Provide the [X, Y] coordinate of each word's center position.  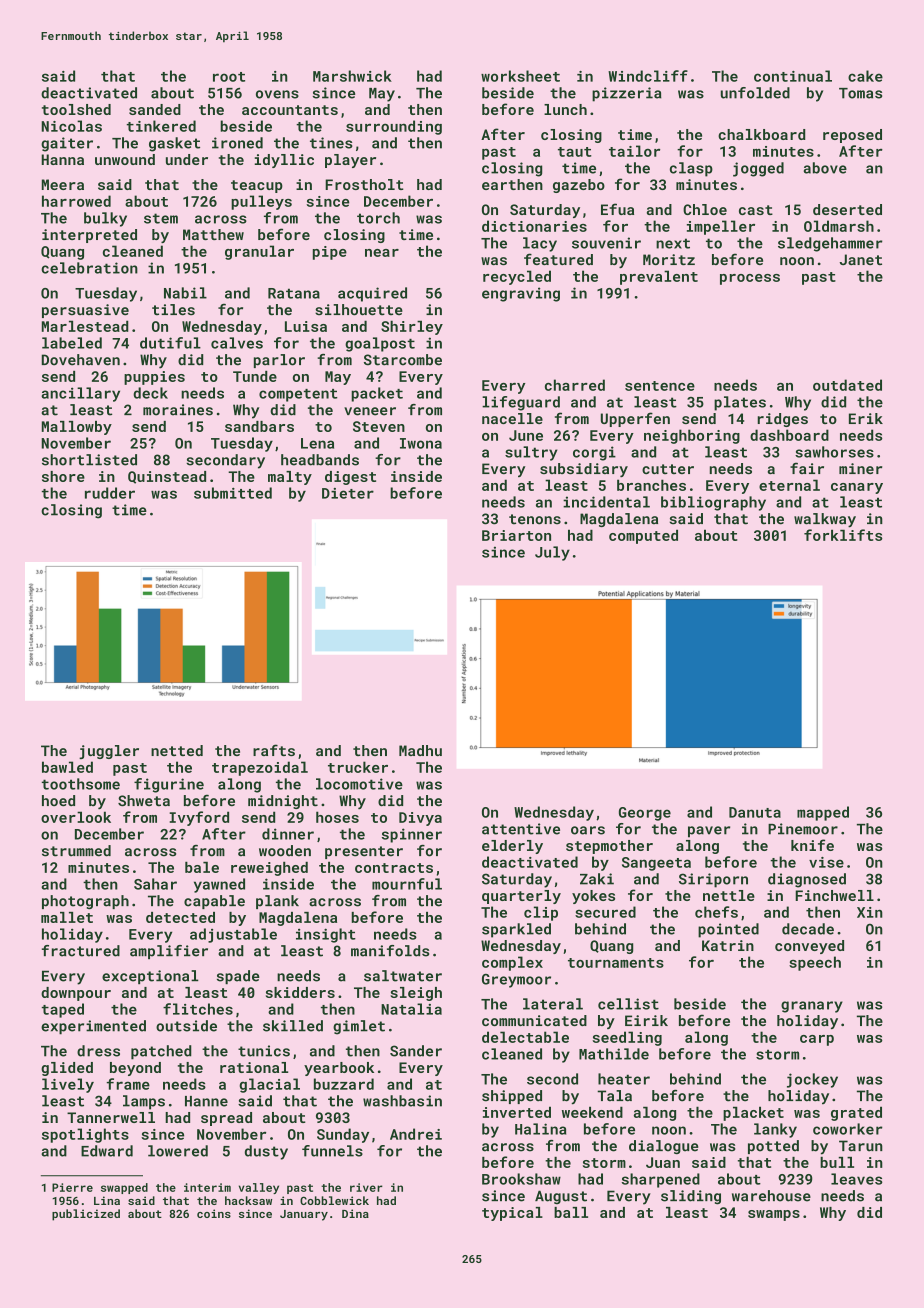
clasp [691, 169]
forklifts [843, 535]
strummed [76, 851]
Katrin [728, 945]
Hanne [206, 1101]
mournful [407, 884]
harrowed [76, 201]
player [350, 161]
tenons [535, 519]
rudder [110, 493]
